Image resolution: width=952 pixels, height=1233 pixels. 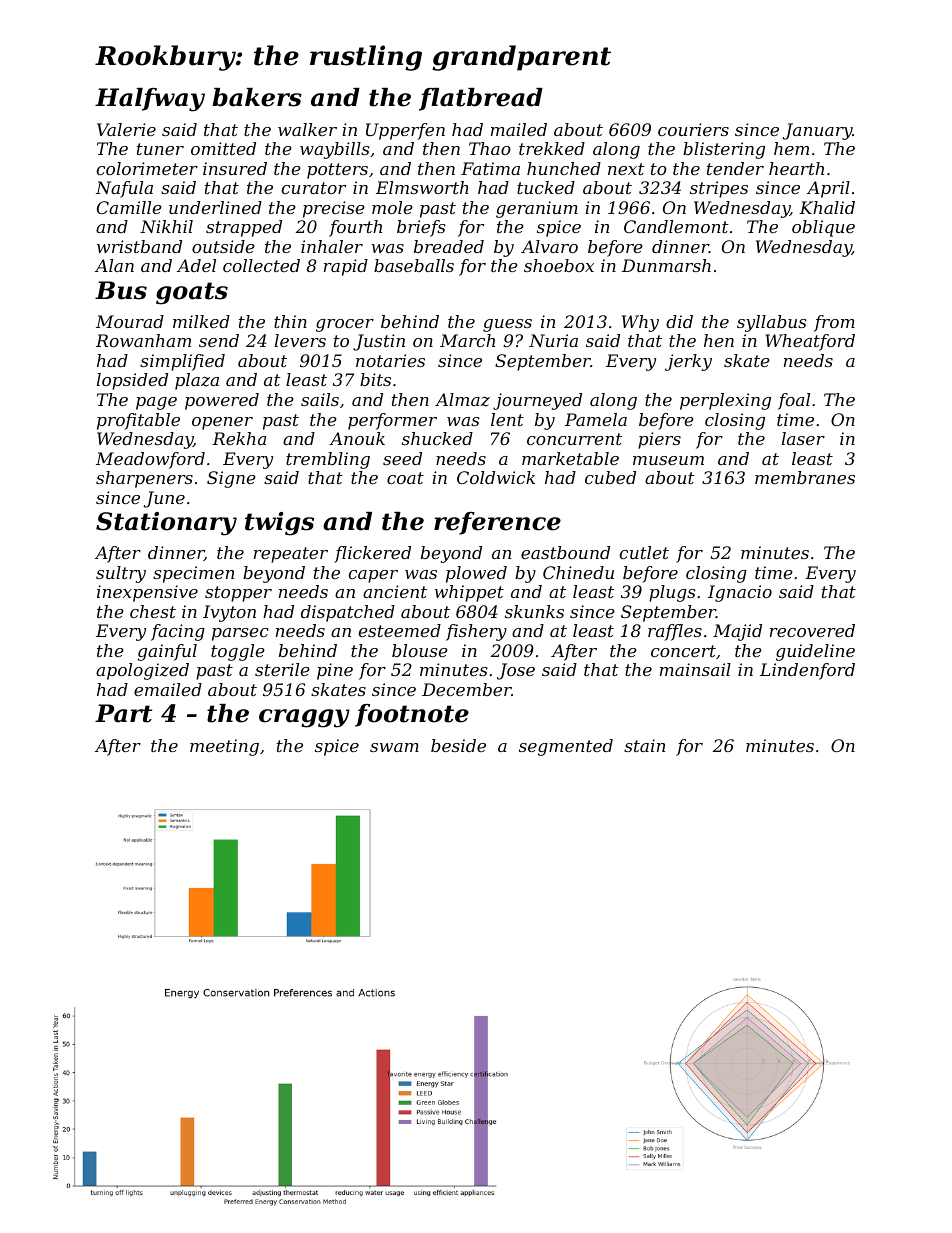 What do you see at coordinates (719, 189) in the document?
I see `stripes` at bounding box center [719, 189].
